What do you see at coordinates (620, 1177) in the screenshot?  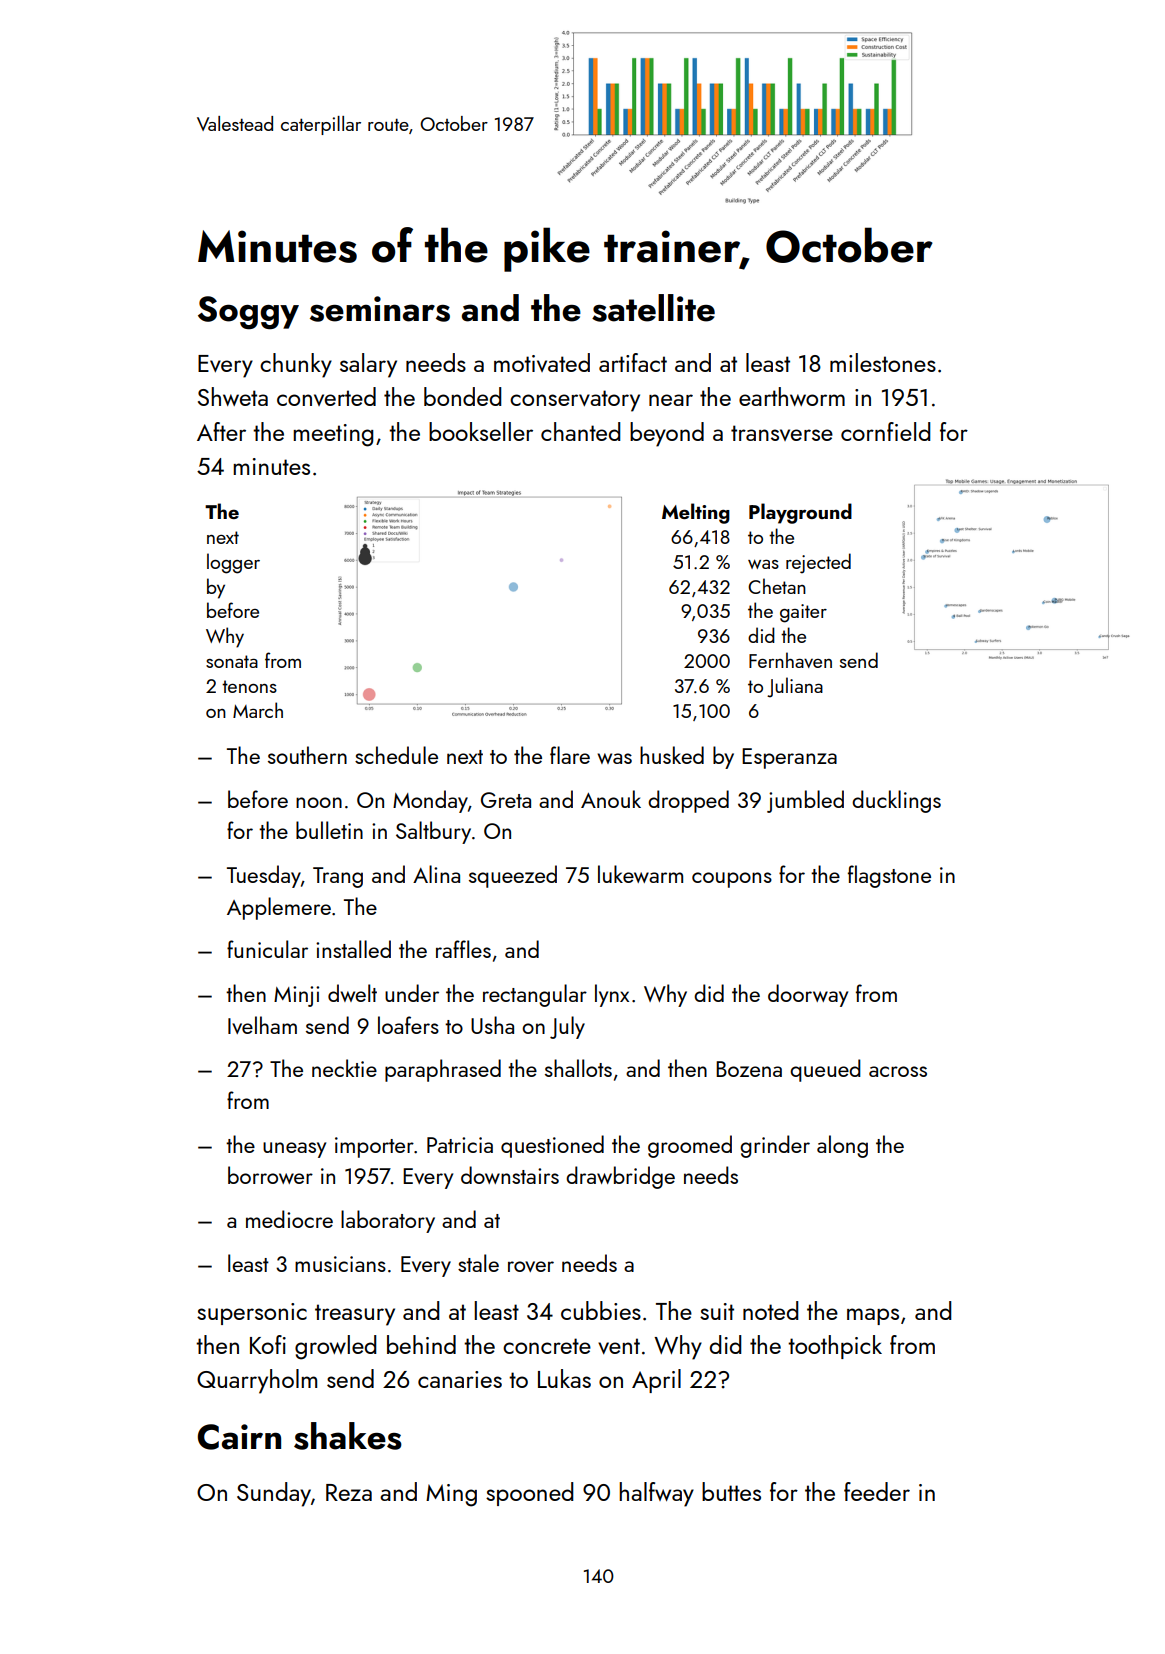 I see `drawbridge` at bounding box center [620, 1177].
